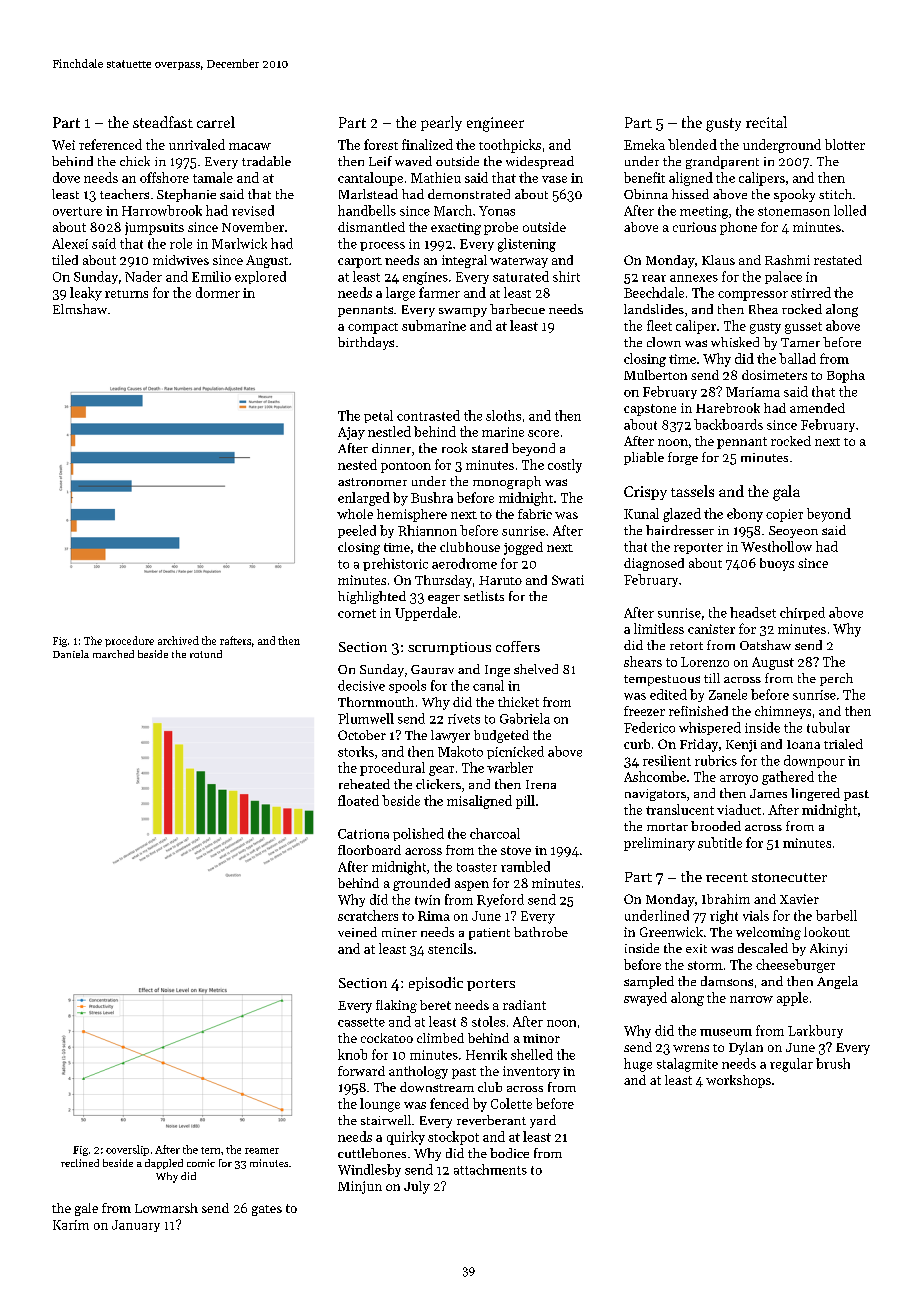 The width and height of the image is (924, 1308). What do you see at coordinates (441, 123) in the image?
I see `pearly` at bounding box center [441, 123].
